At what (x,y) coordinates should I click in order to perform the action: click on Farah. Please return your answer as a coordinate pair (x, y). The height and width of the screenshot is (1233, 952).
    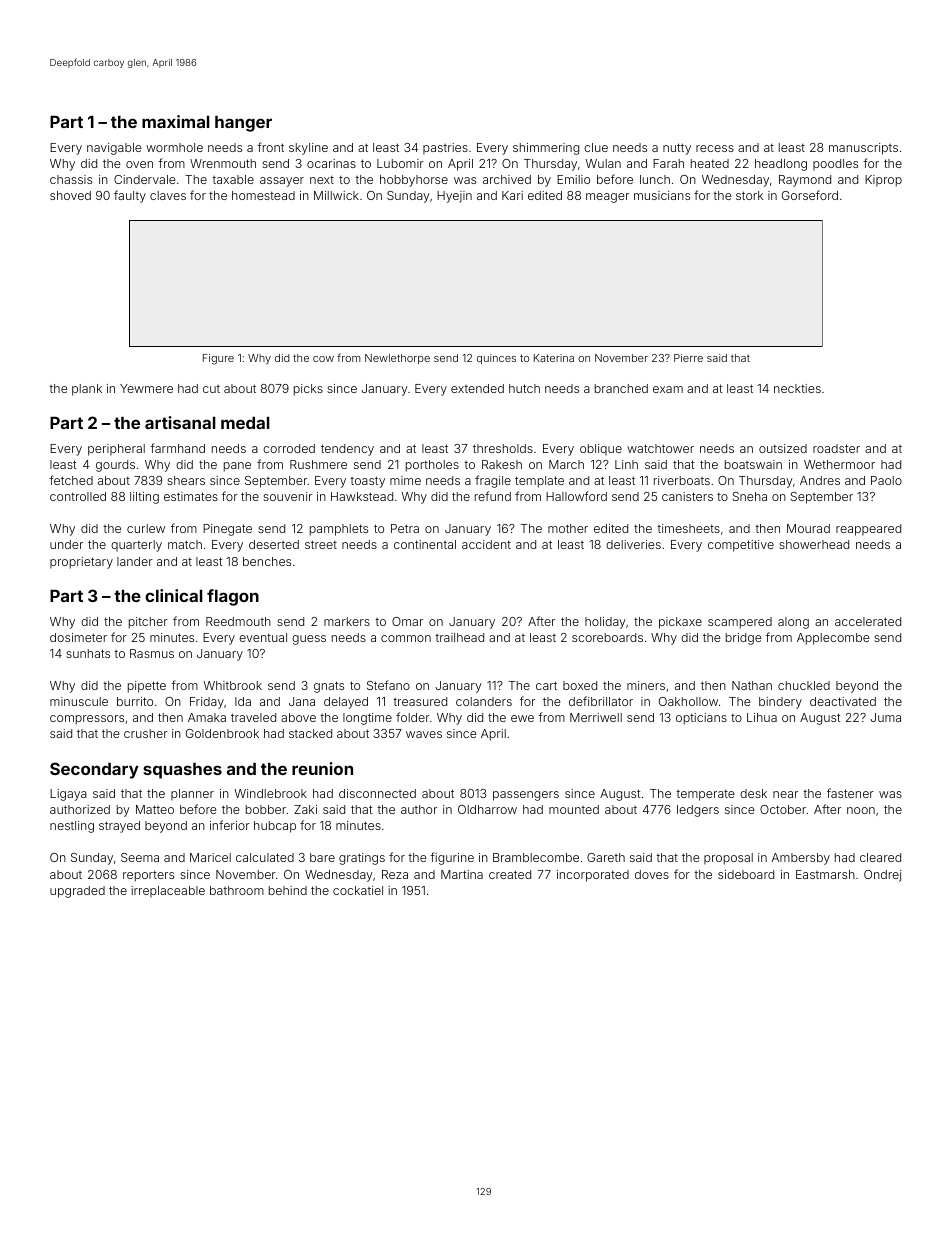
    Looking at the image, I should click on (668, 163).
